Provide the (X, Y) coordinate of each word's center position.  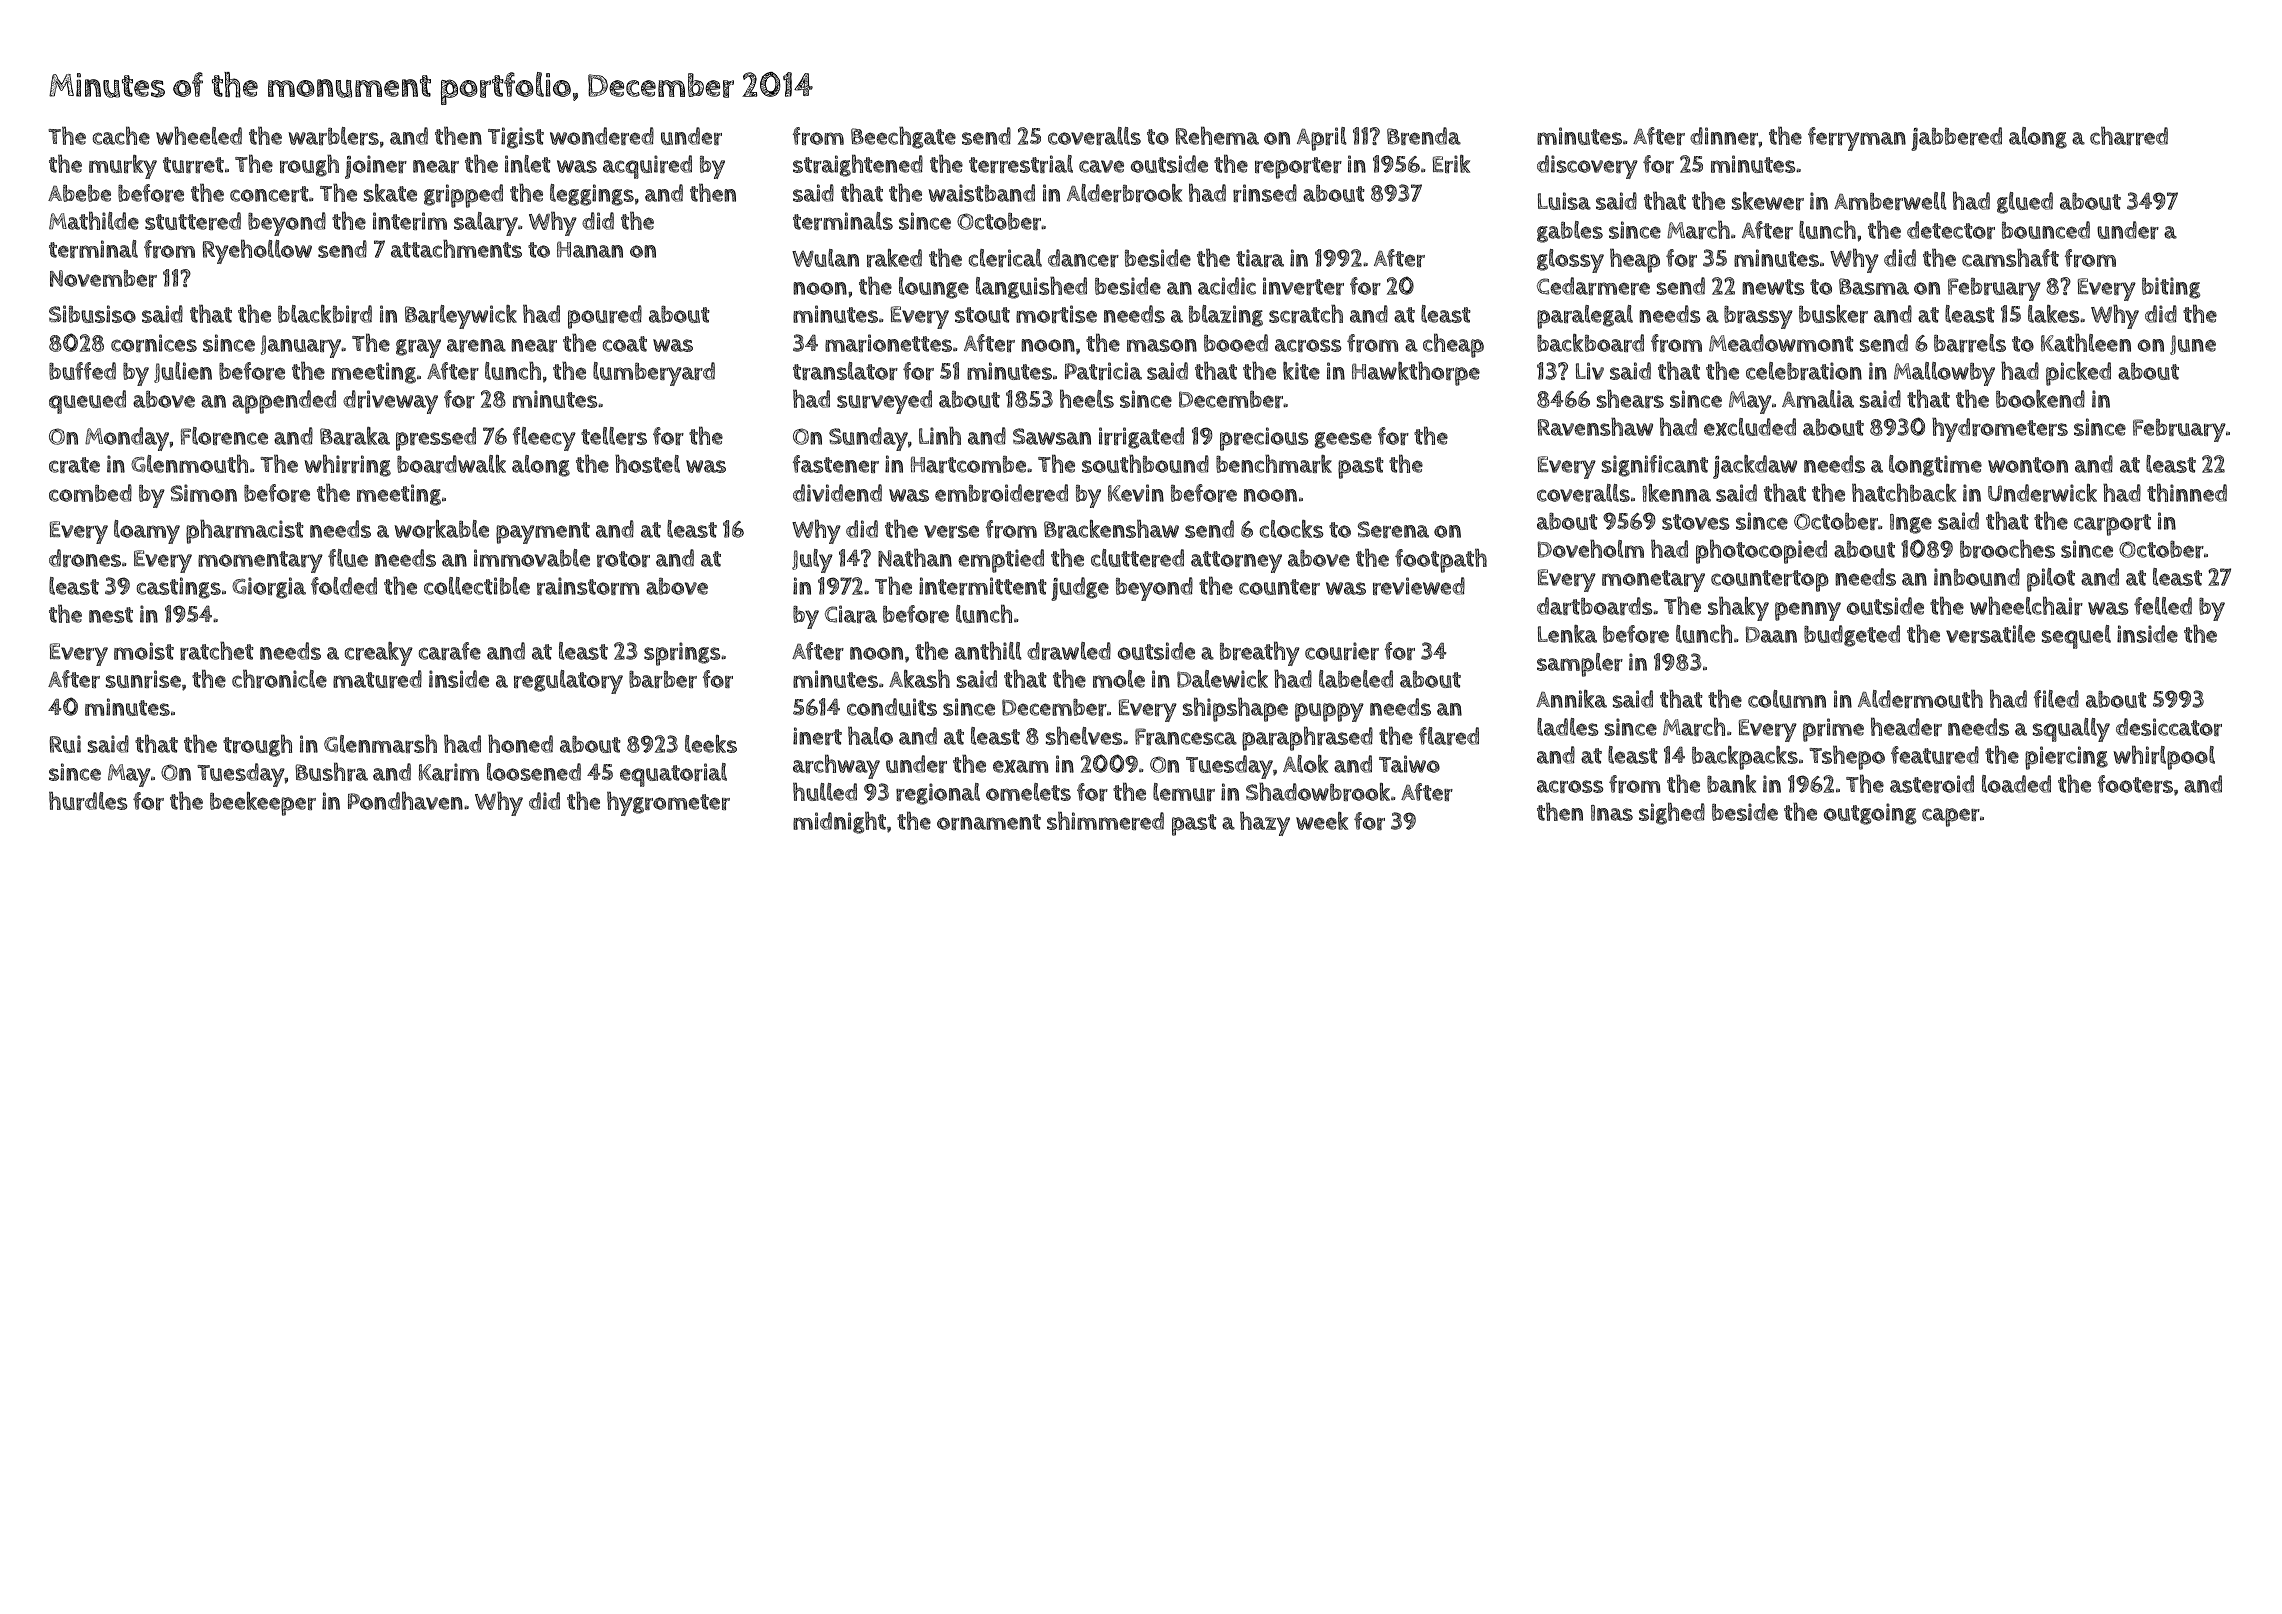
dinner (1724, 136)
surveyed (884, 402)
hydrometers (2000, 430)
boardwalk (451, 464)
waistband (981, 193)
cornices (154, 343)
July (812, 561)
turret (193, 165)
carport (2112, 525)
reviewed (1419, 586)
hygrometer (668, 804)
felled (2163, 606)
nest (111, 615)
